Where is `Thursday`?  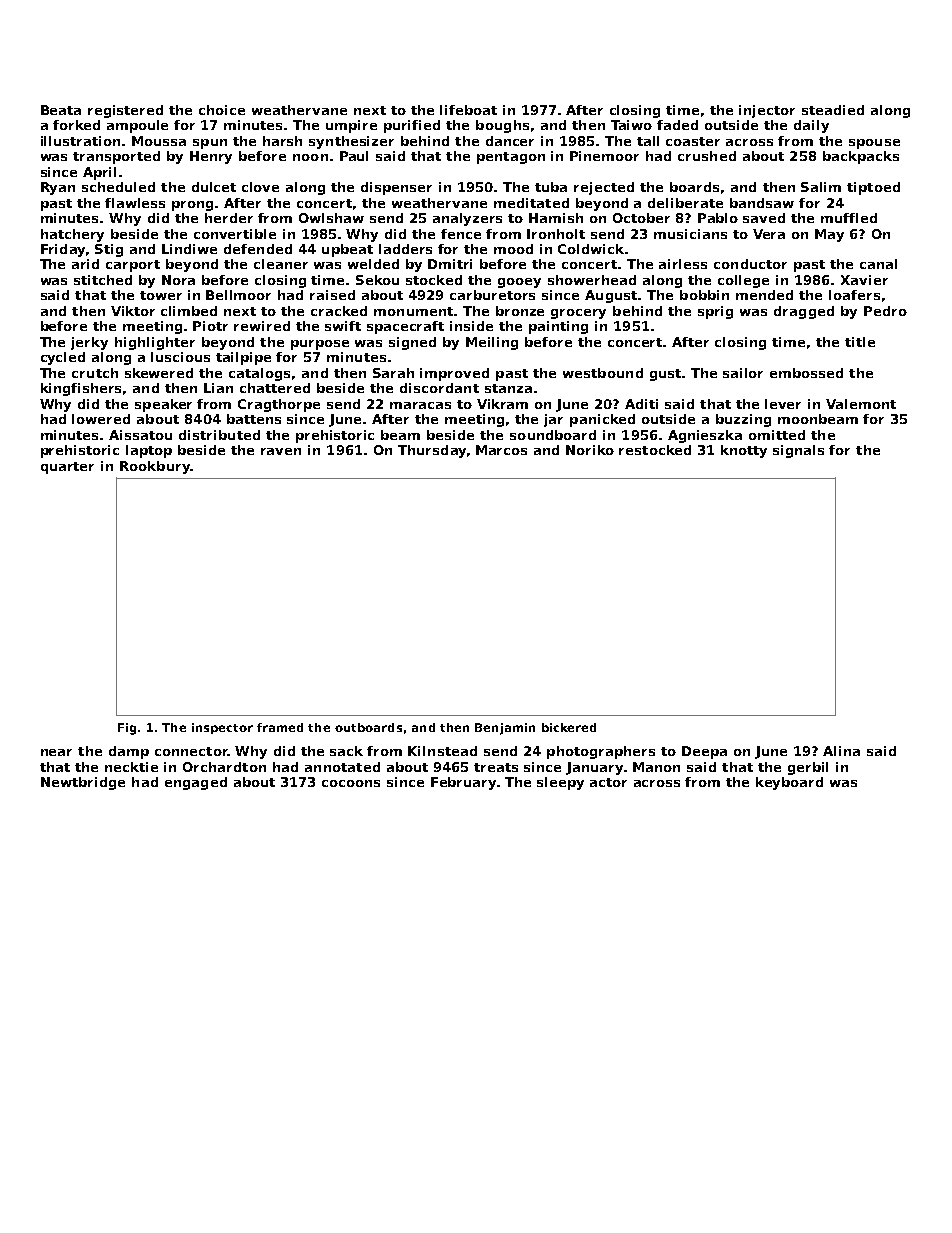
Thursday is located at coordinates (432, 451).
